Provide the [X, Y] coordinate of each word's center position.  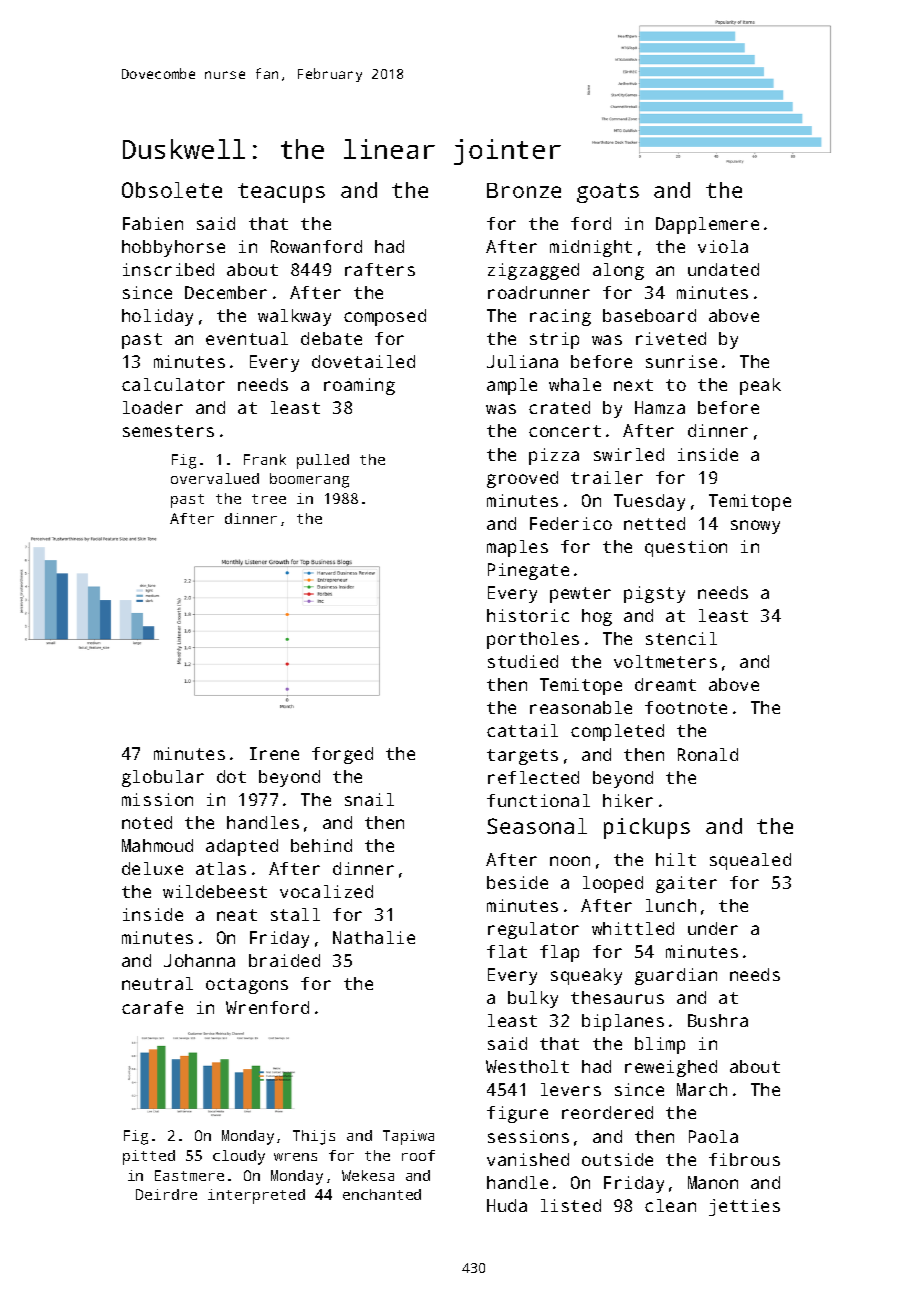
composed [385, 317]
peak [760, 386]
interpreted [256, 1196]
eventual [247, 338]
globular [163, 778]
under [713, 928]
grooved [522, 479]
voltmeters [665, 661]
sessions [528, 1136]
